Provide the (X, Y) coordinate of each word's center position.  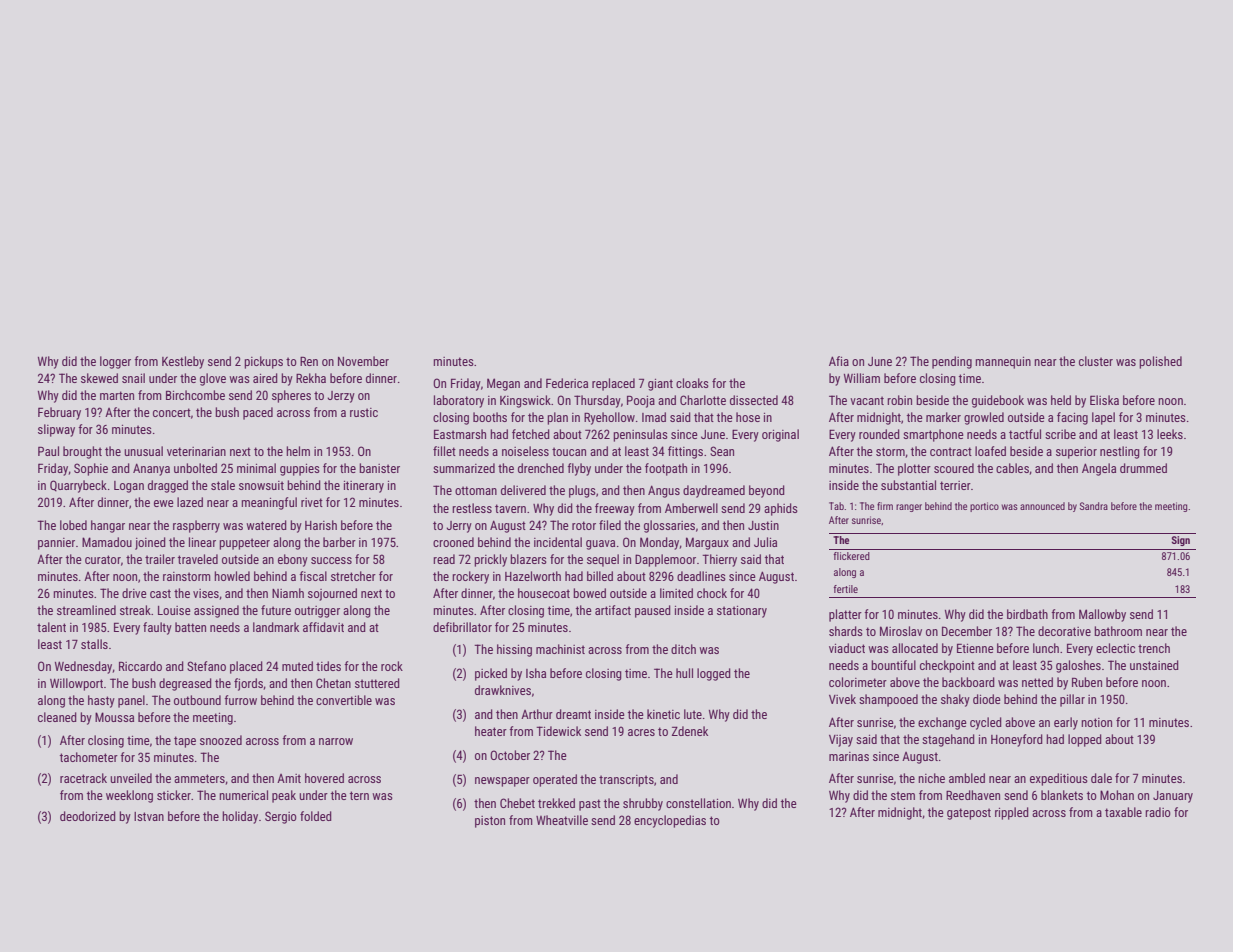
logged (714, 674)
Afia (839, 361)
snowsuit (261, 485)
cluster (1096, 361)
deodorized (88, 816)
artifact (613, 610)
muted (297, 666)
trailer (160, 559)
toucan (569, 451)
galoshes (1078, 666)
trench (1154, 648)
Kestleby (183, 362)
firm (885, 506)
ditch (683, 649)
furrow (240, 700)
